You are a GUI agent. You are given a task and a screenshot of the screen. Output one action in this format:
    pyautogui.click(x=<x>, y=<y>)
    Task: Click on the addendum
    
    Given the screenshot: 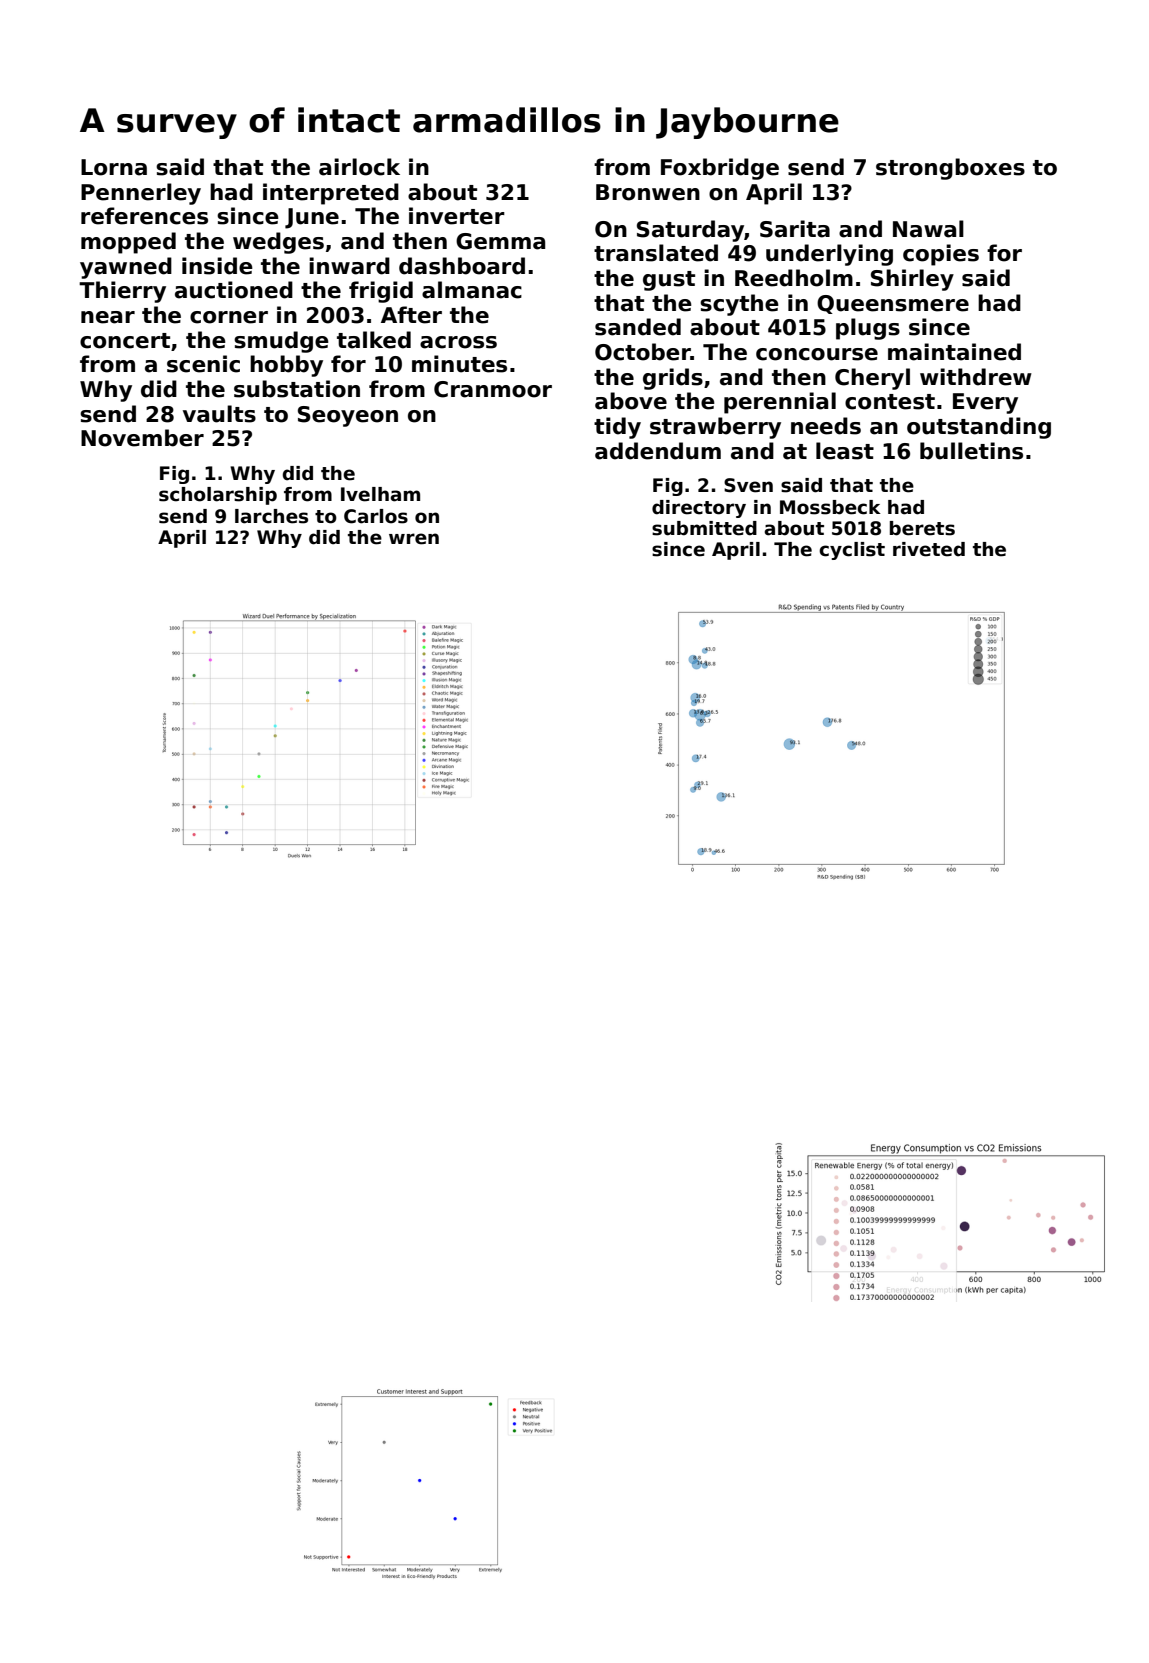 What is the action you would take?
    pyautogui.click(x=658, y=451)
